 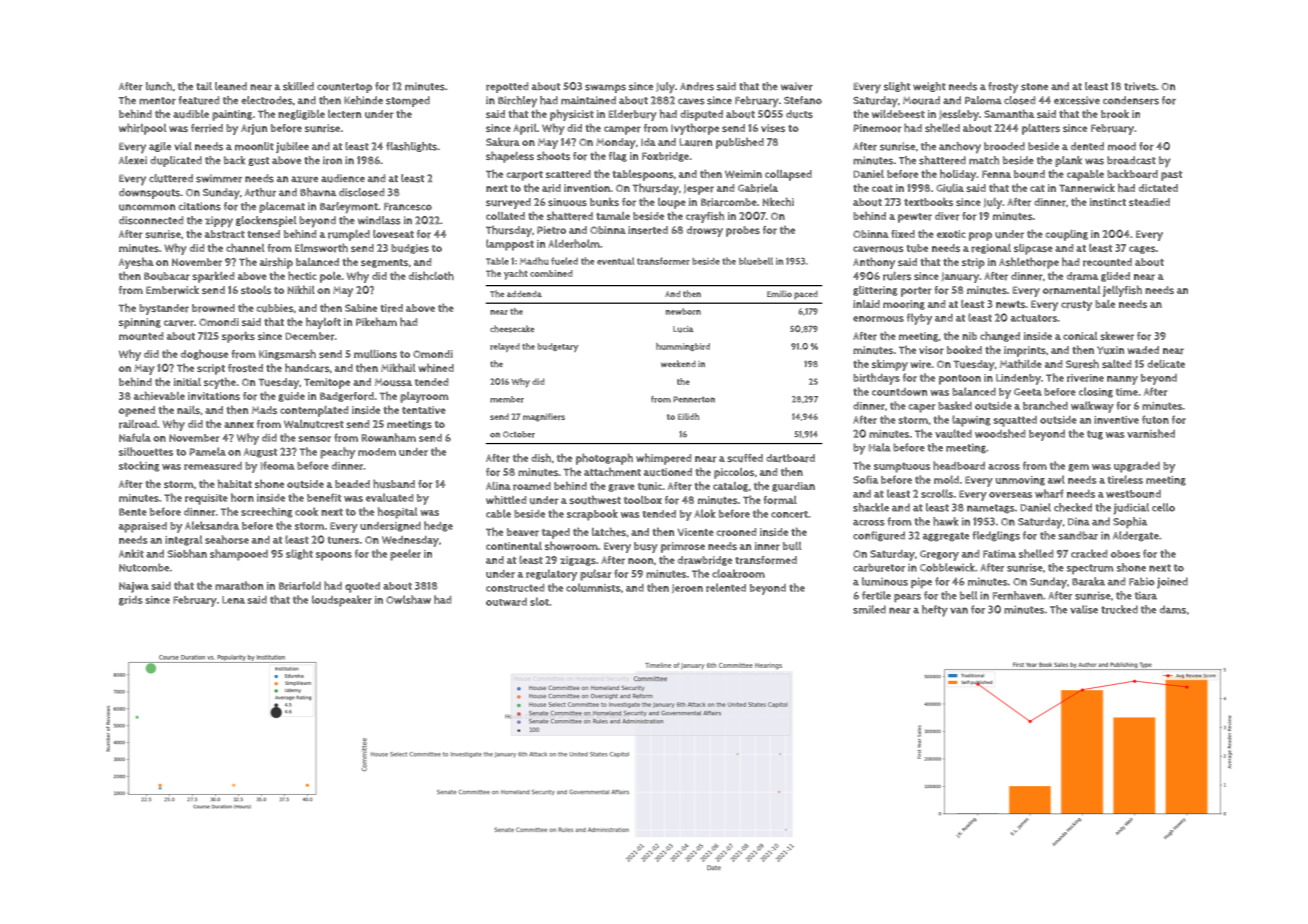 I want to click on pulsar, so click(x=596, y=575).
